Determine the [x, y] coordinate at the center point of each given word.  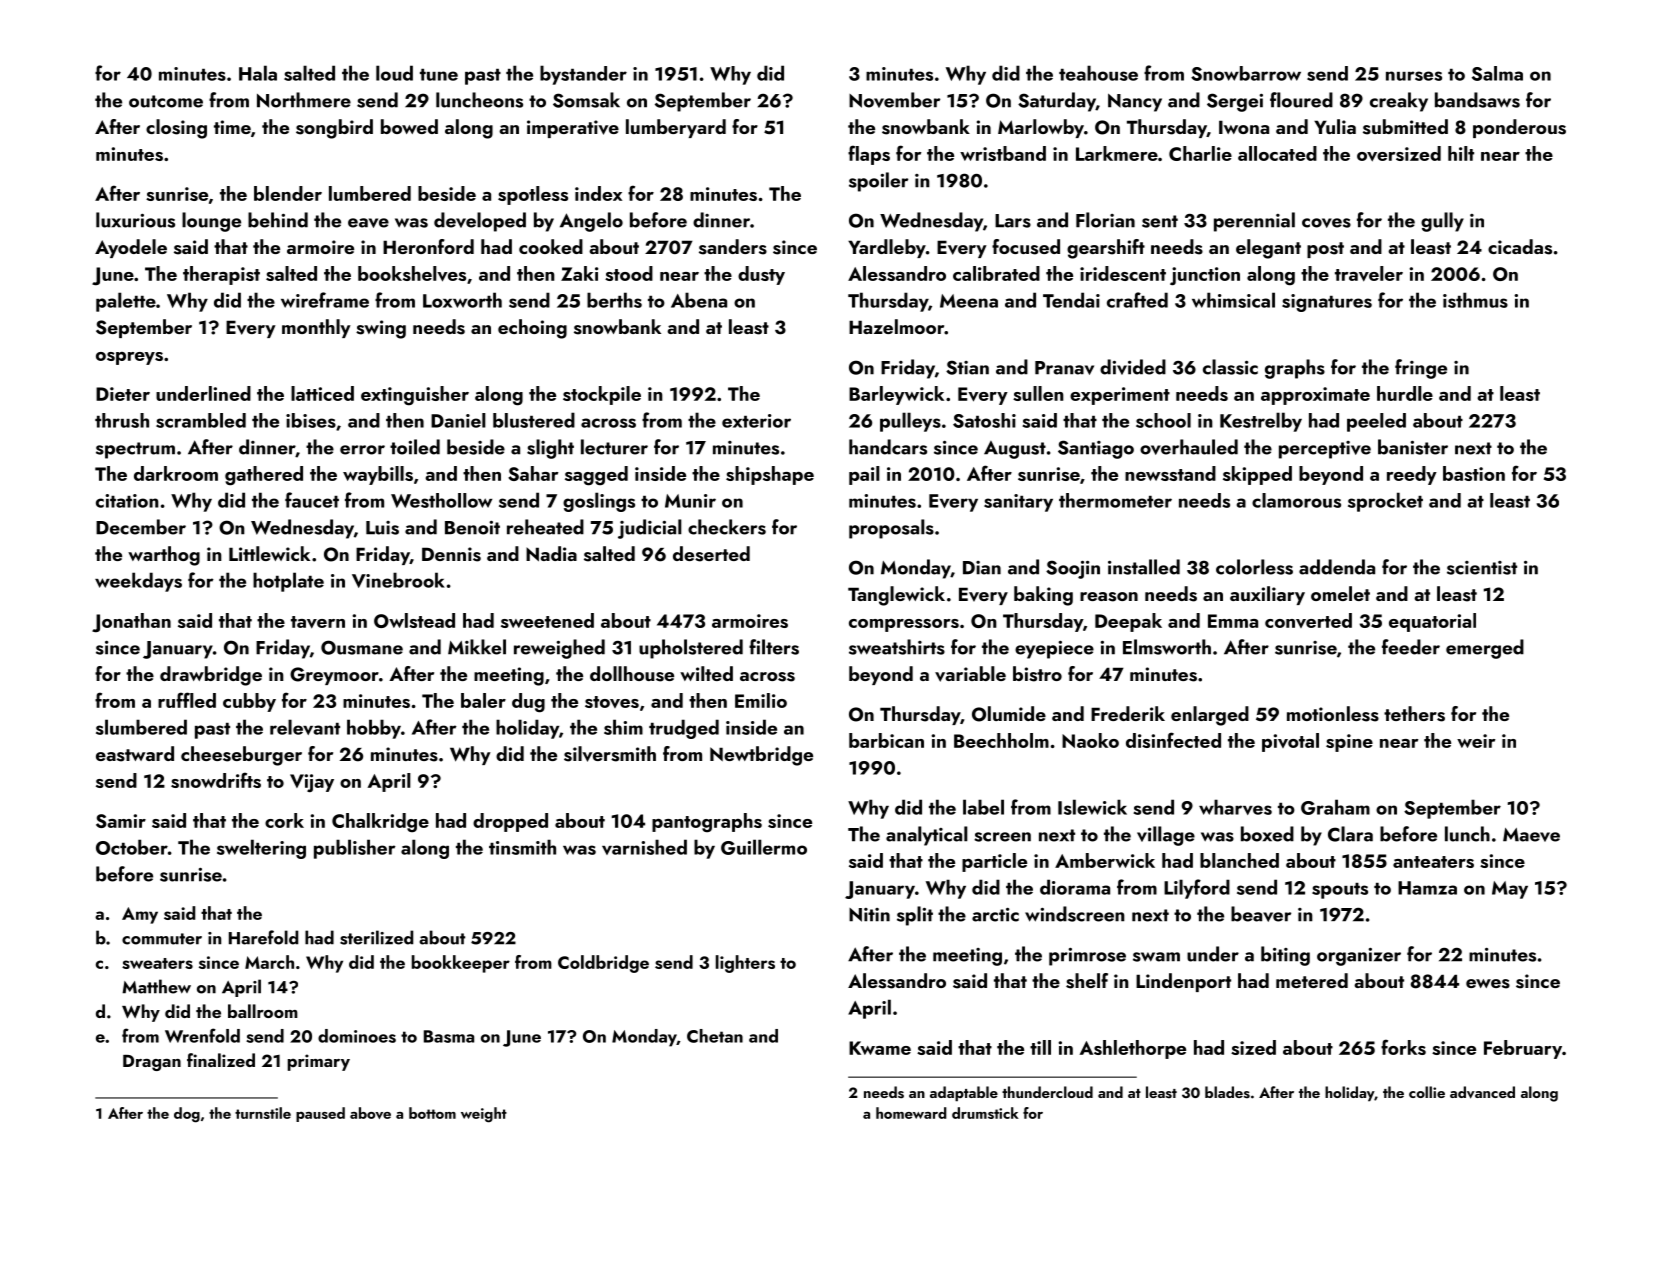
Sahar [533, 473]
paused [320, 1114]
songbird [334, 129]
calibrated [996, 273]
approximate [1315, 396]
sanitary [1018, 503]
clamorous [1296, 500]
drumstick [985, 1113]
